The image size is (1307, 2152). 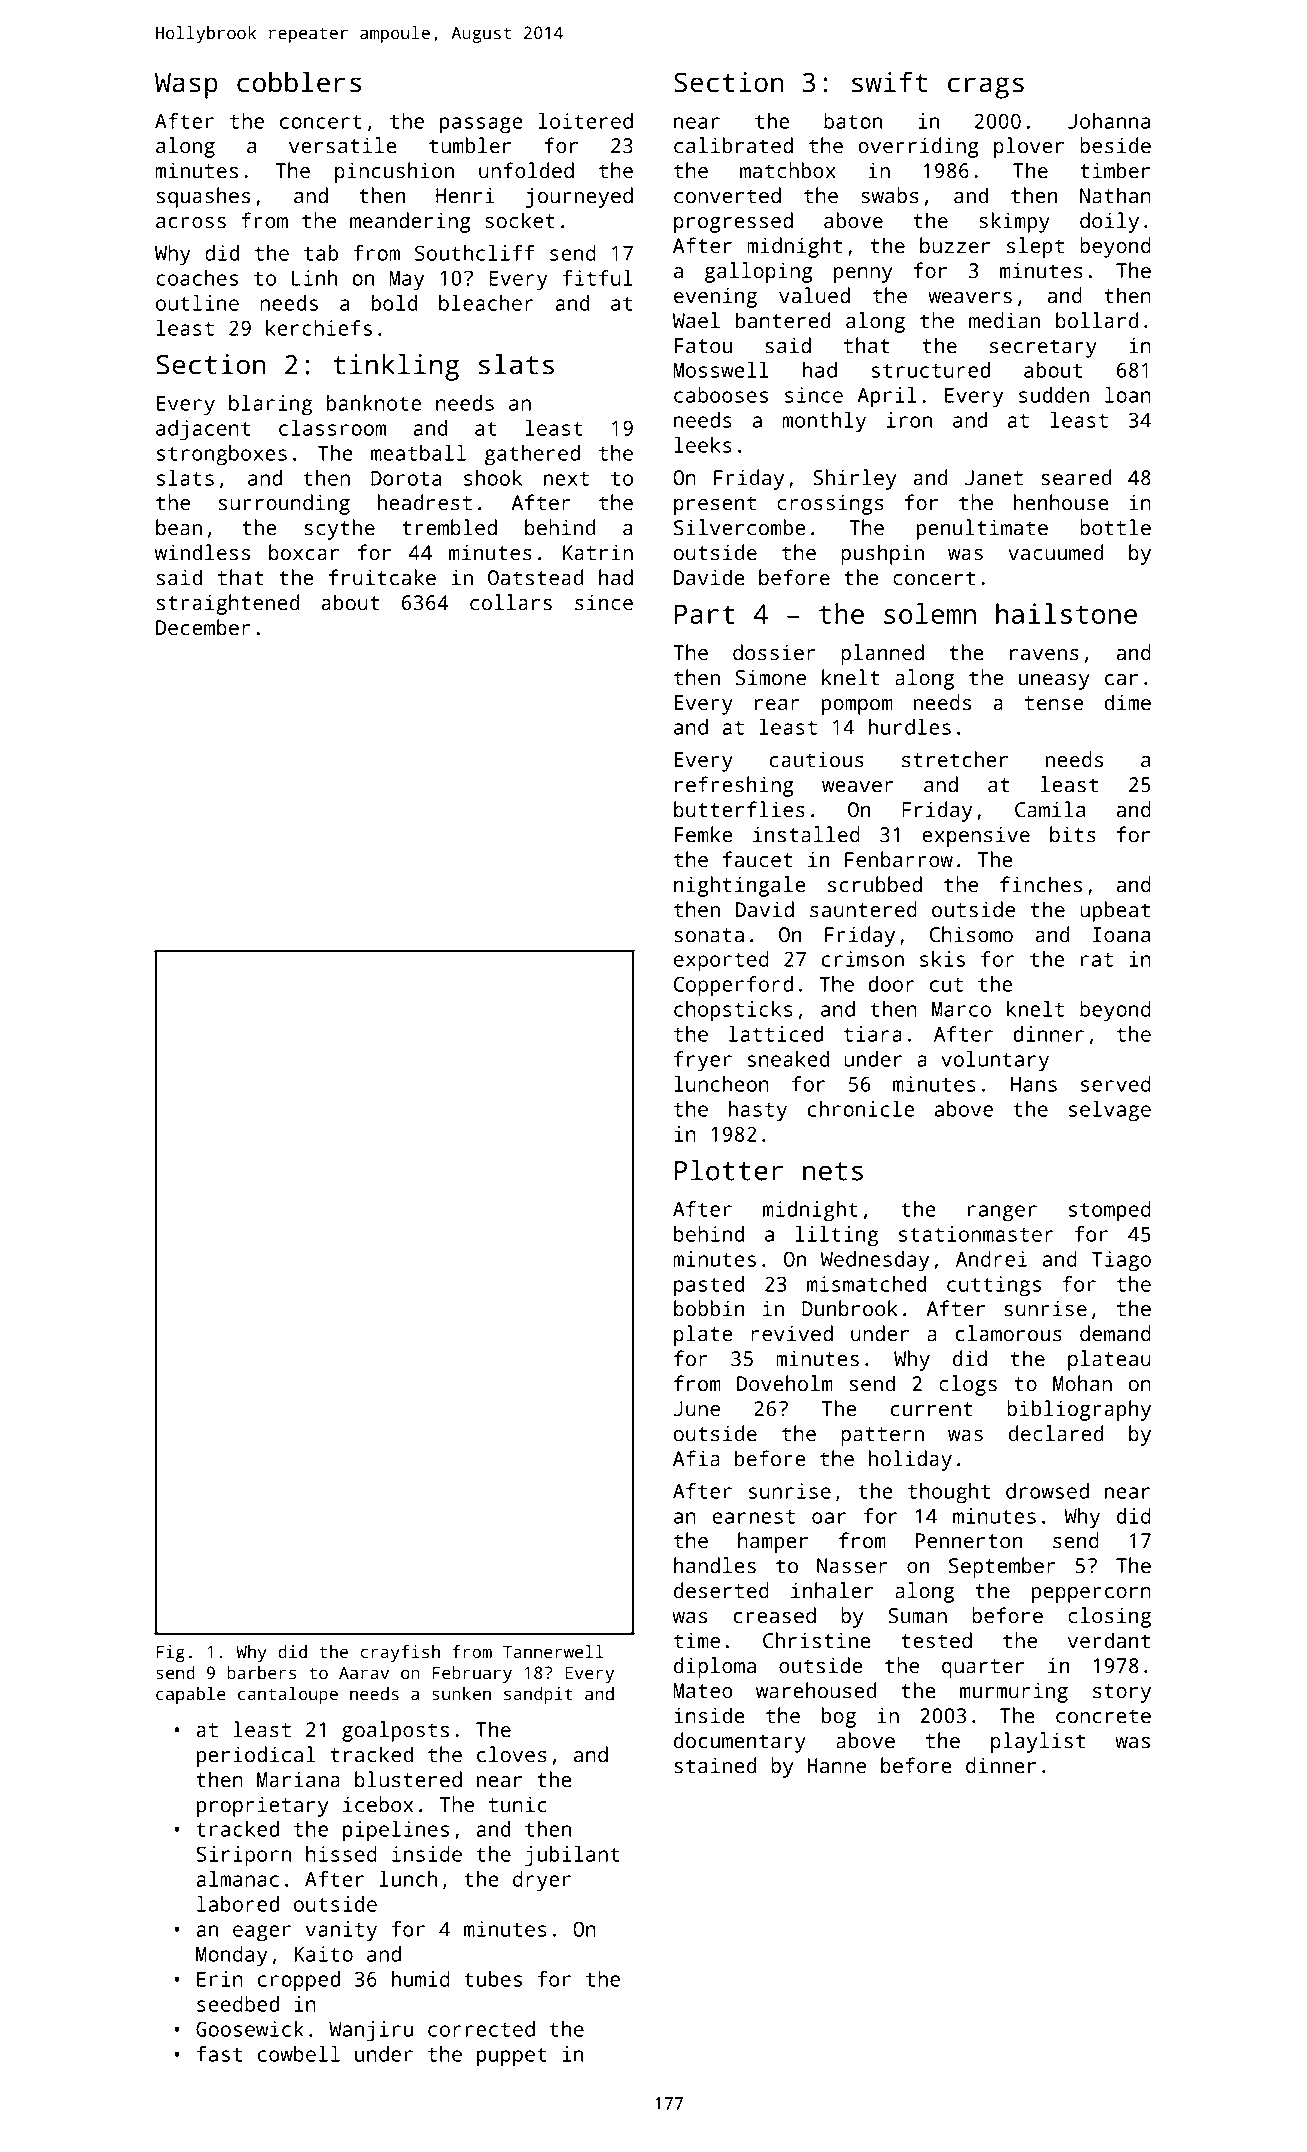 I want to click on crags, so click(x=986, y=88).
